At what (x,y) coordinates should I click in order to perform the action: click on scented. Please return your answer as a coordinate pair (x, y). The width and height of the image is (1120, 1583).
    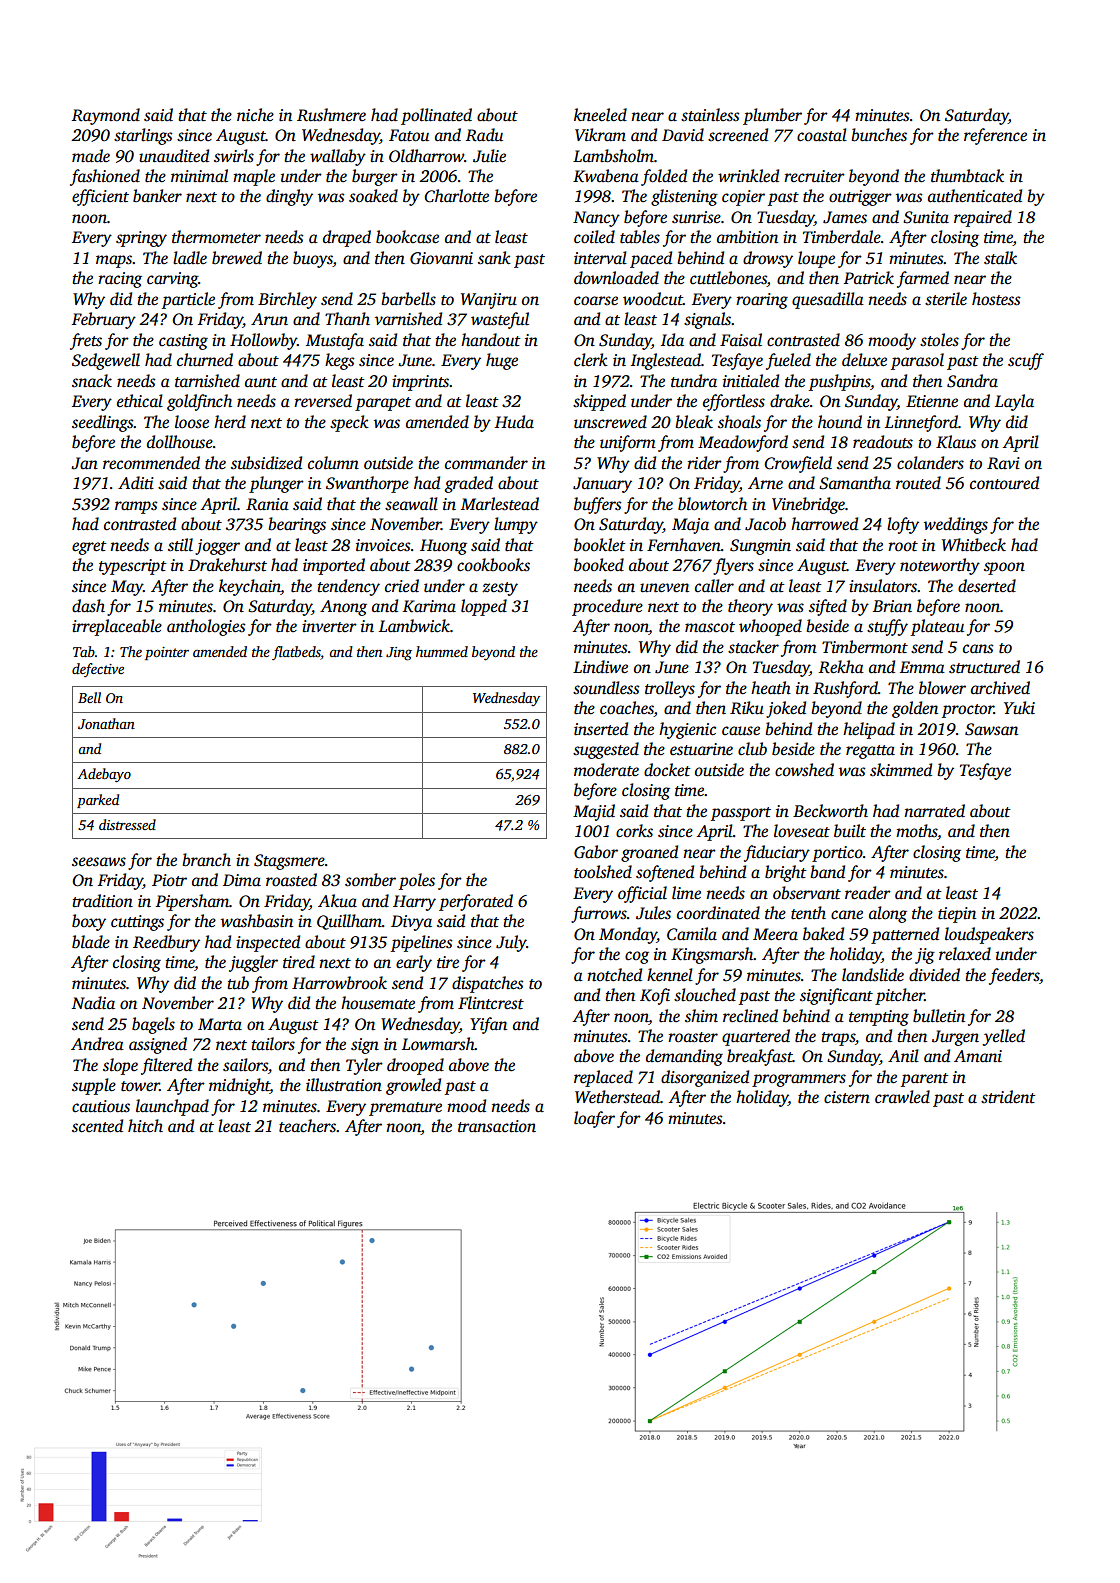
    Looking at the image, I should click on (97, 1126).
